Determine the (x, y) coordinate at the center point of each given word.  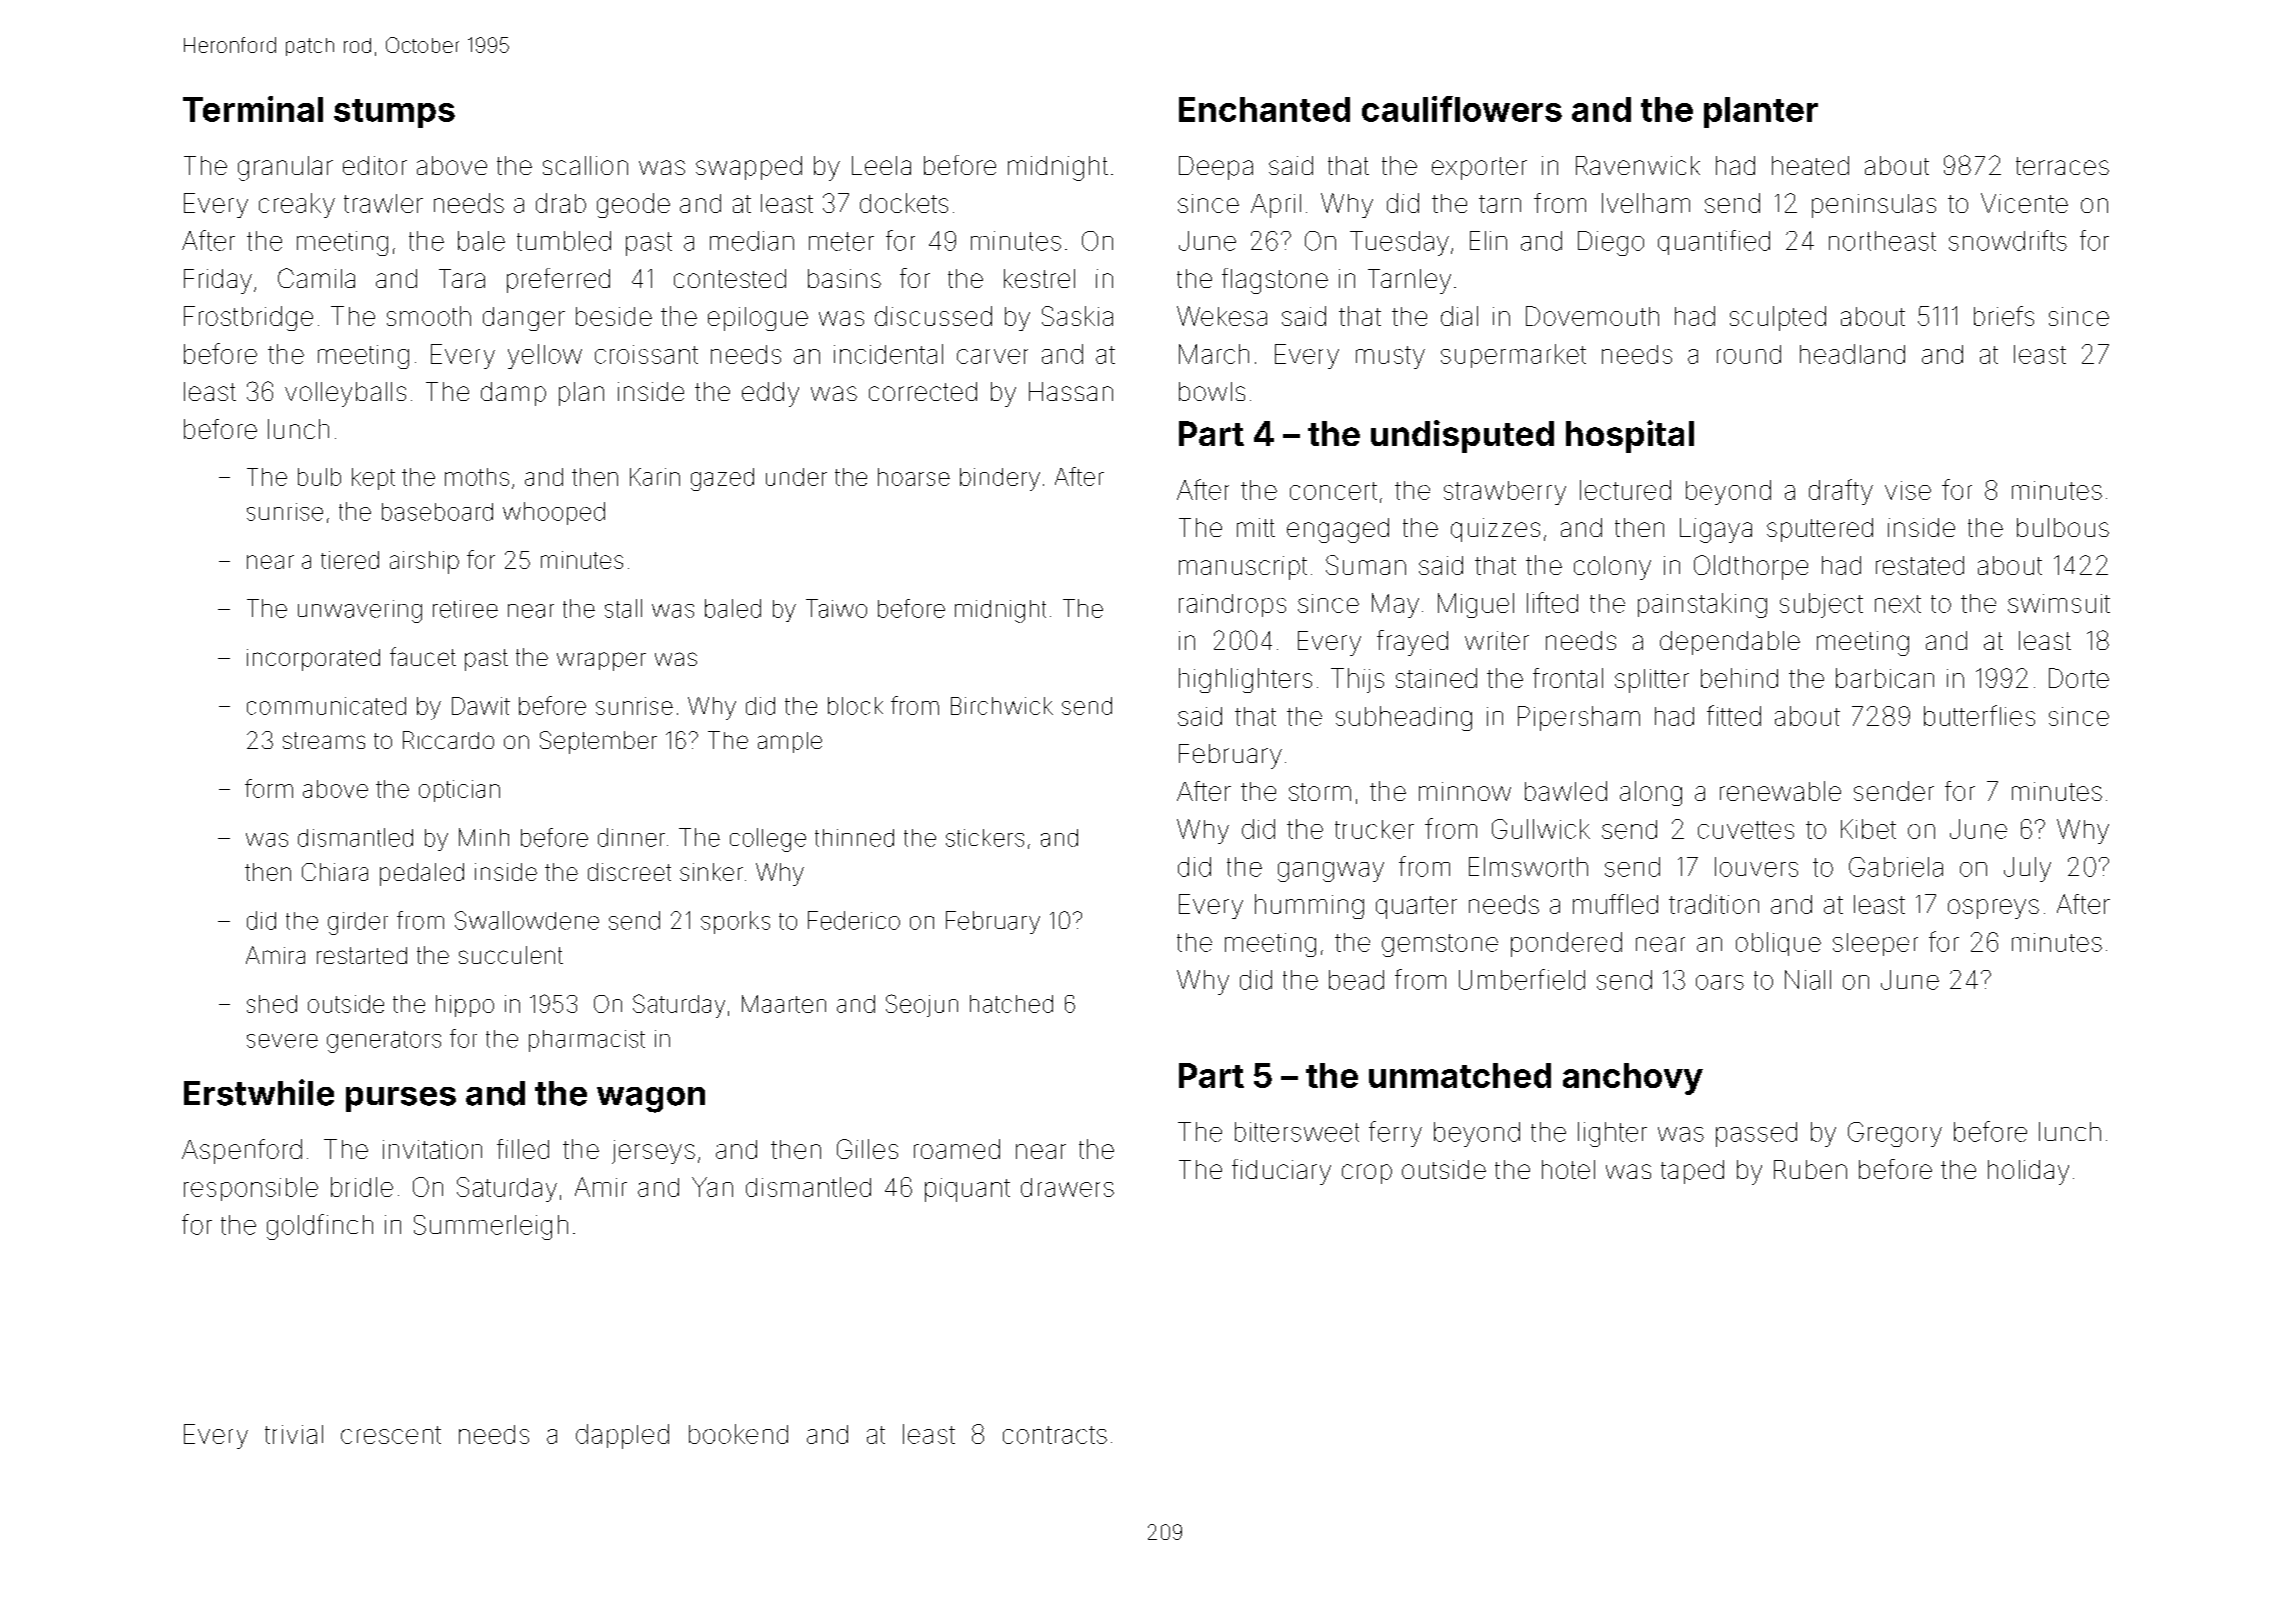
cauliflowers (1462, 109)
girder (358, 923)
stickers (985, 838)
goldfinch (320, 1227)
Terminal (253, 109)
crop (1367, 1174)
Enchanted (1264, 109)
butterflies (1979, 715)
